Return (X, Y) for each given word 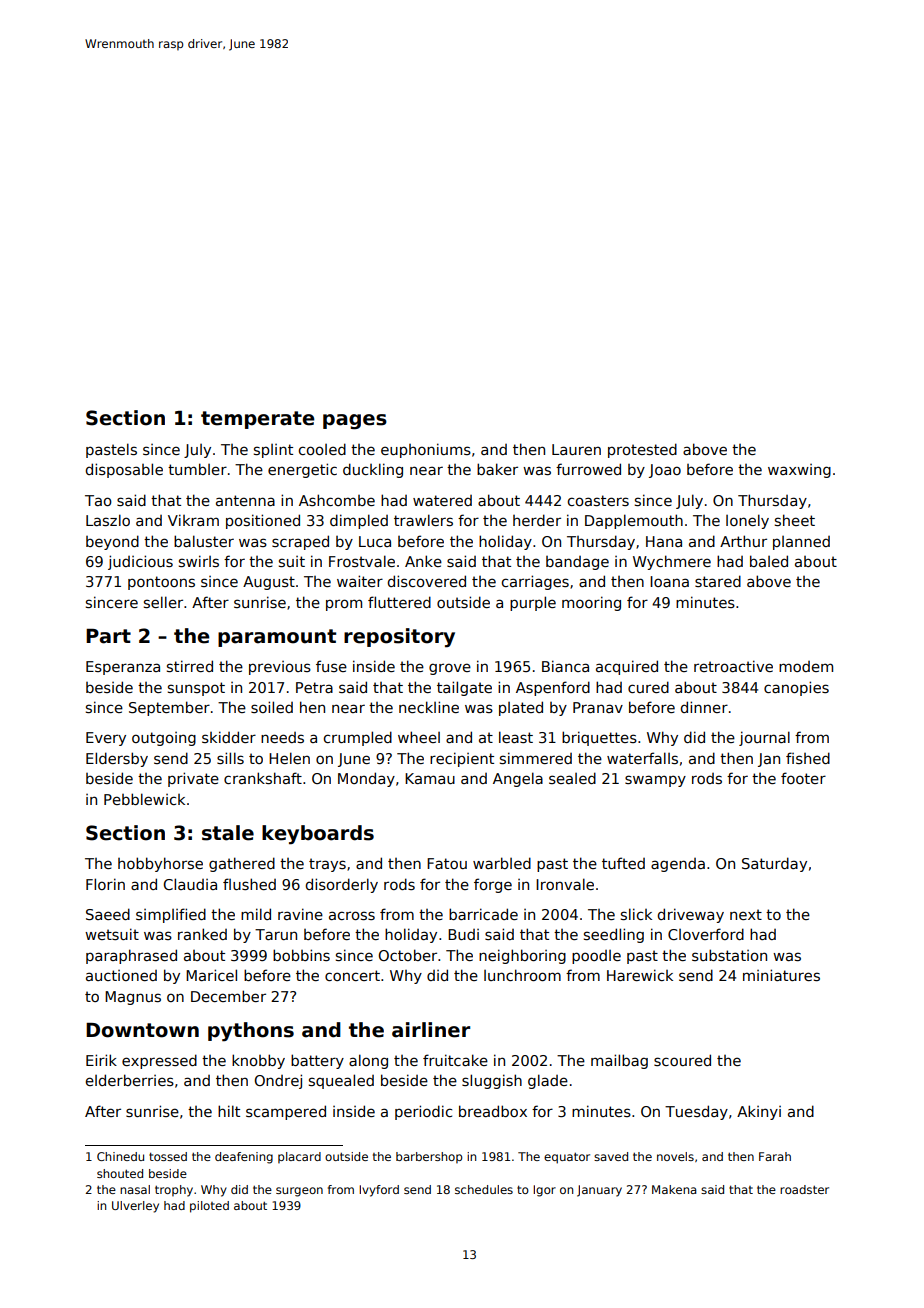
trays (327, 865)
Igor (544, 1191)
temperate (258, 420)
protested (642, 450)
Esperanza (123, 668)
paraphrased (131, 956)
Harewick (640, 975)
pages (355, 422)
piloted (209, 1207)
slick (636, 914)
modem (806, 666)
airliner (431, 1030)
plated (521, 708)
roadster (804, 1189)
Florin (105, 884)
